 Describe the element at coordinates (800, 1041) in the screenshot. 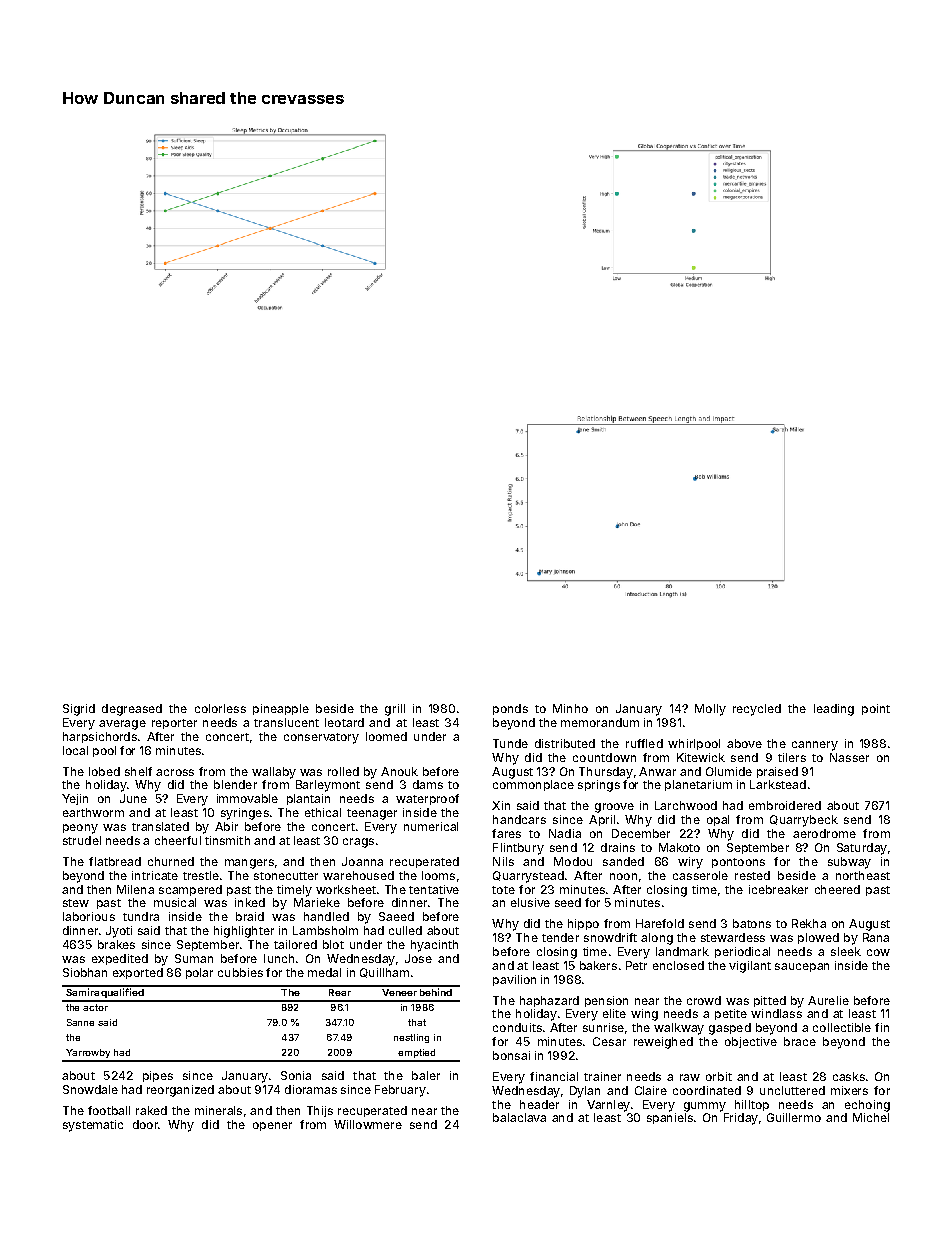

I see `brace` at that location.
